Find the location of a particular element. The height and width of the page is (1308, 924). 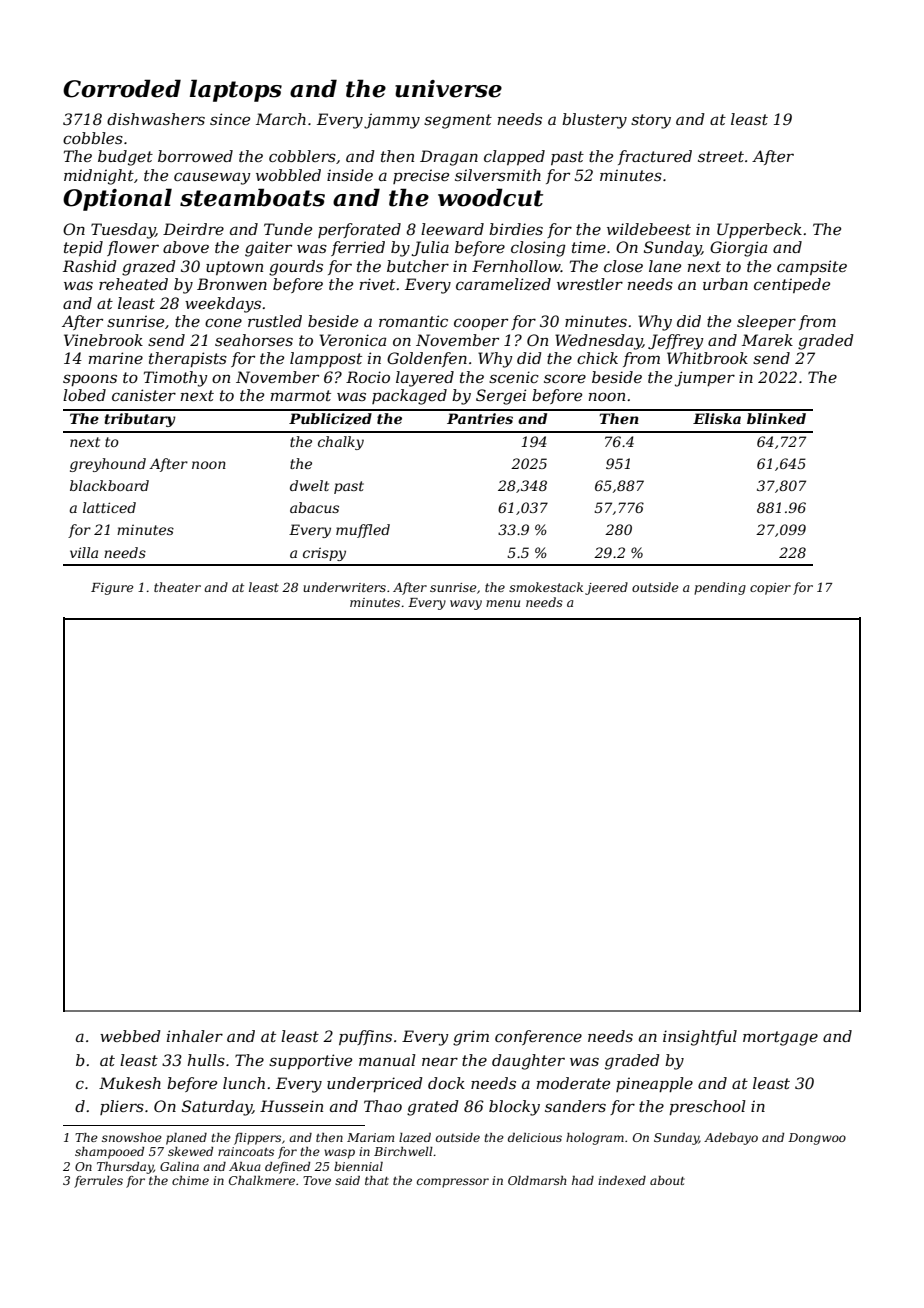

universe is located at coordinates (448, 89).
